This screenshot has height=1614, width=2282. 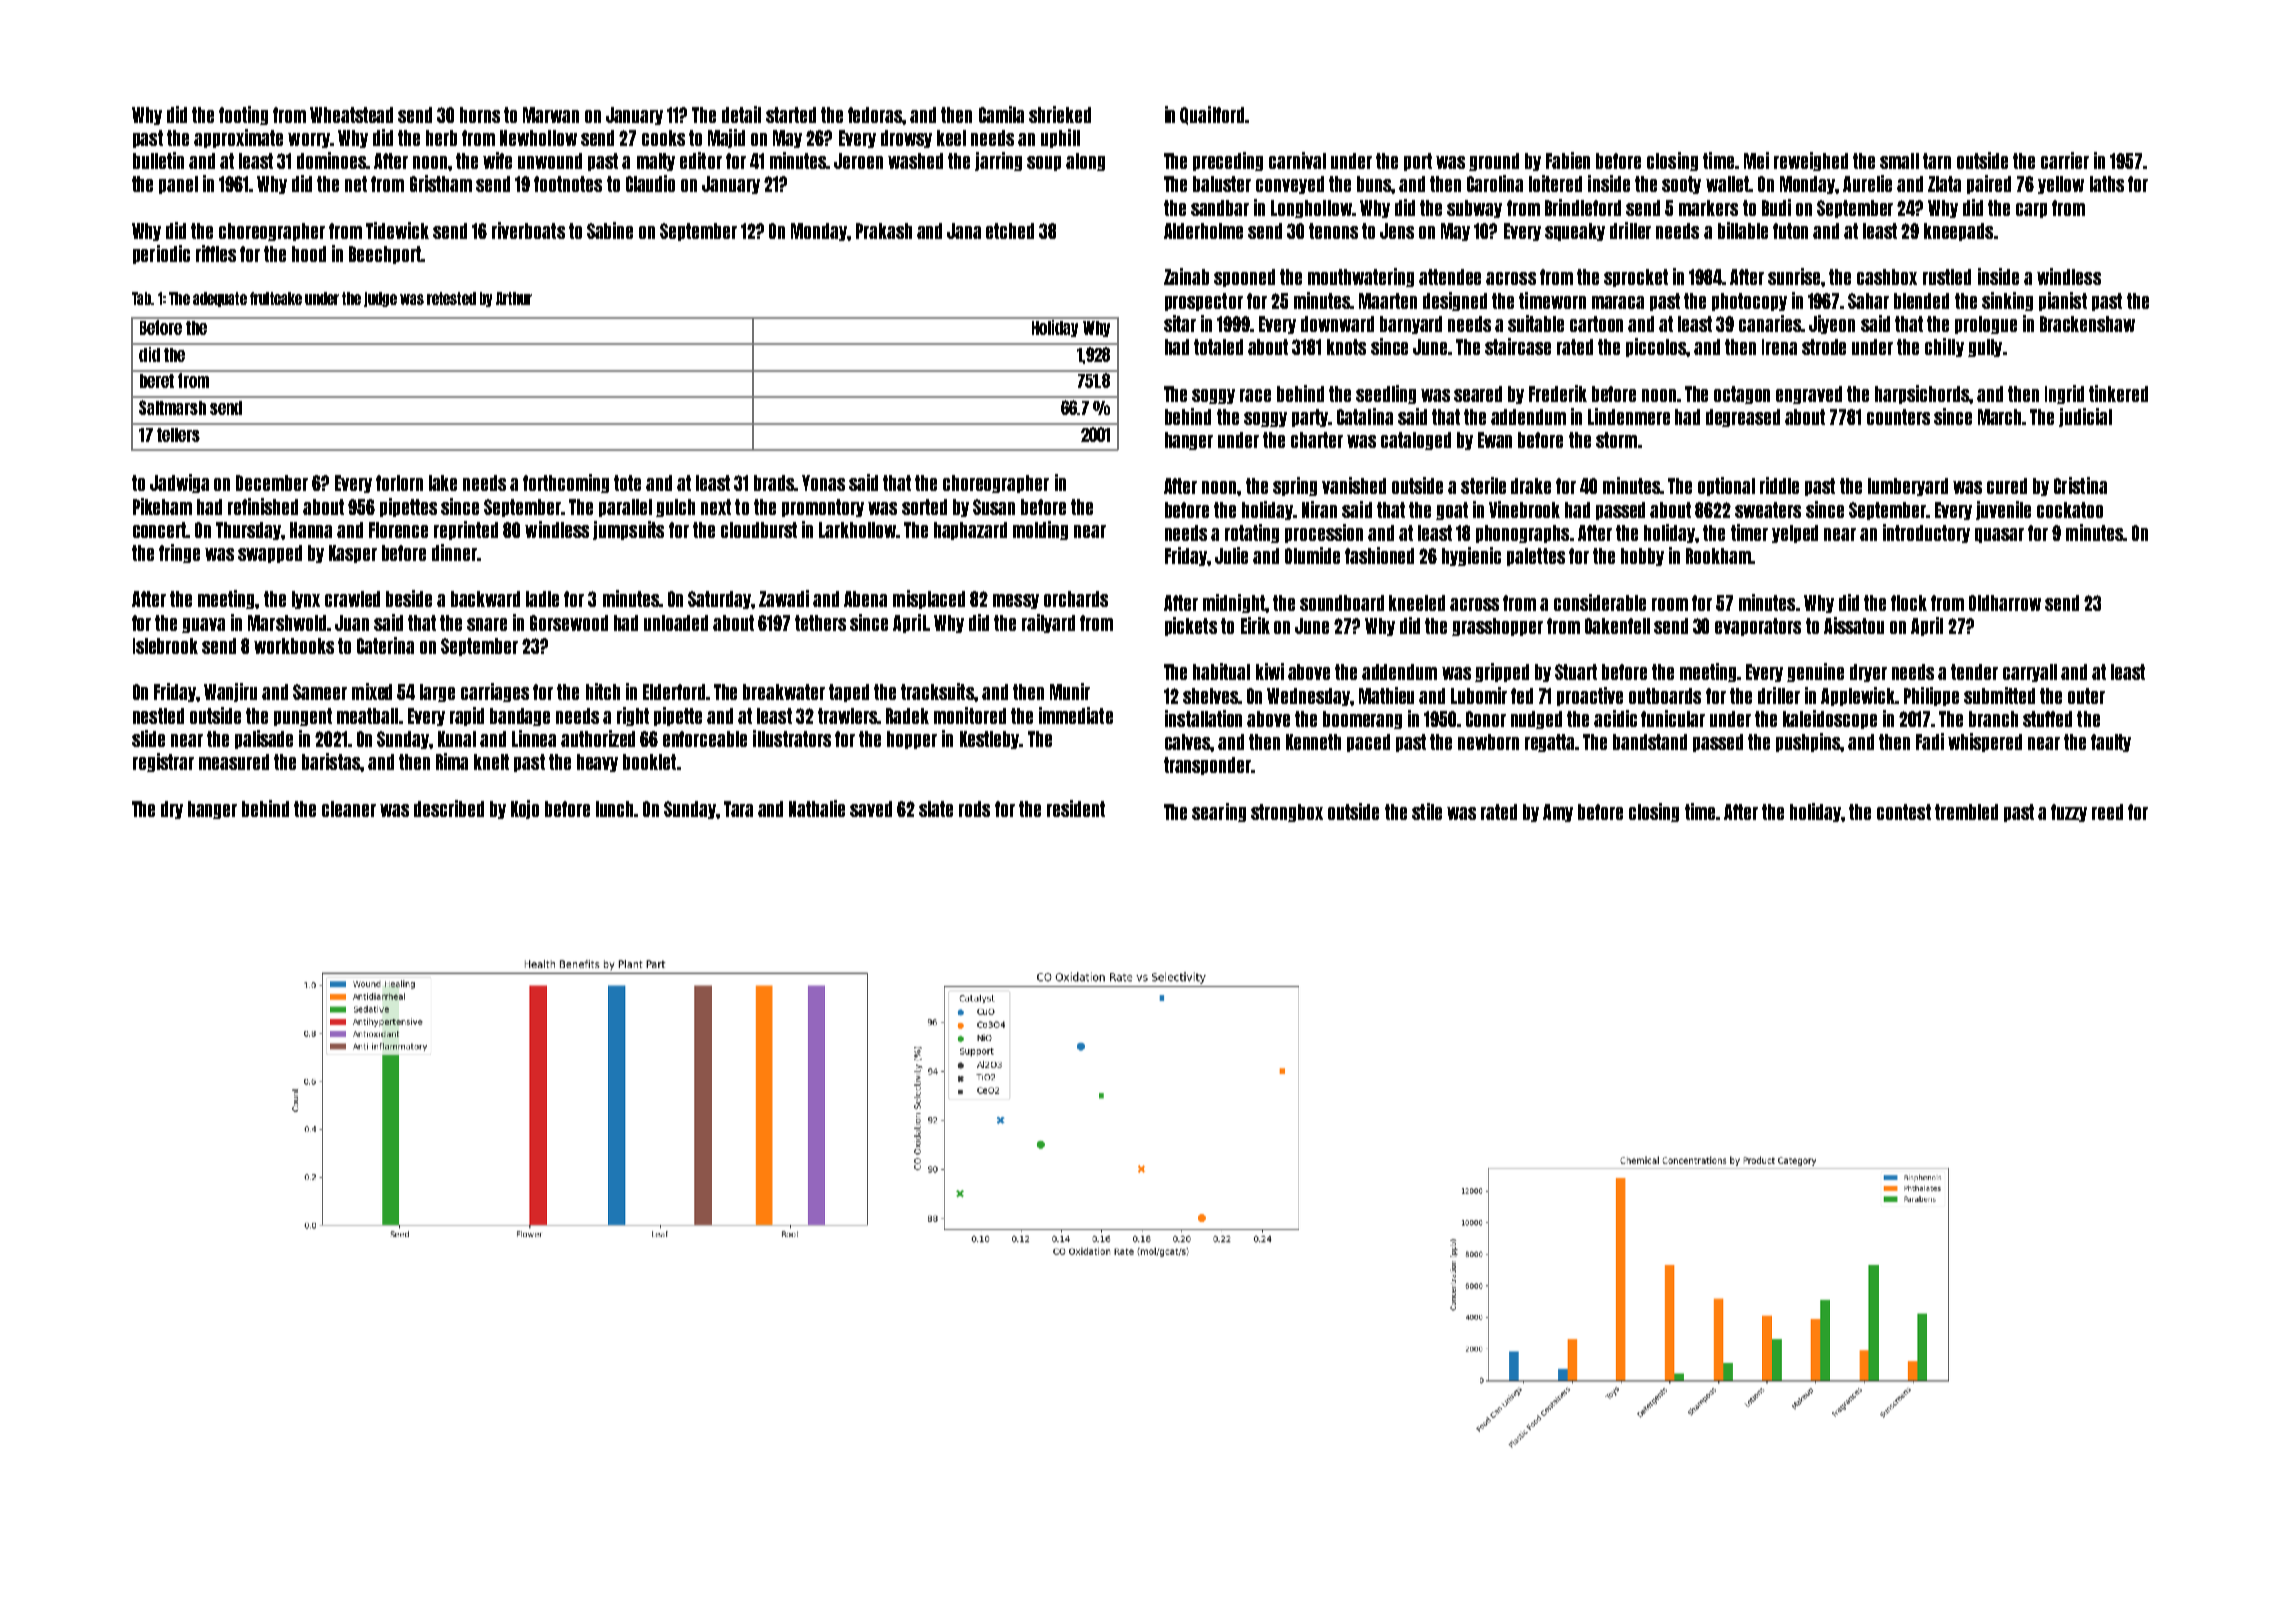 What do you see at coordinates (1212, 115) in the screenshot?
I see `Quailford` at bounding box center [1212, 115].
